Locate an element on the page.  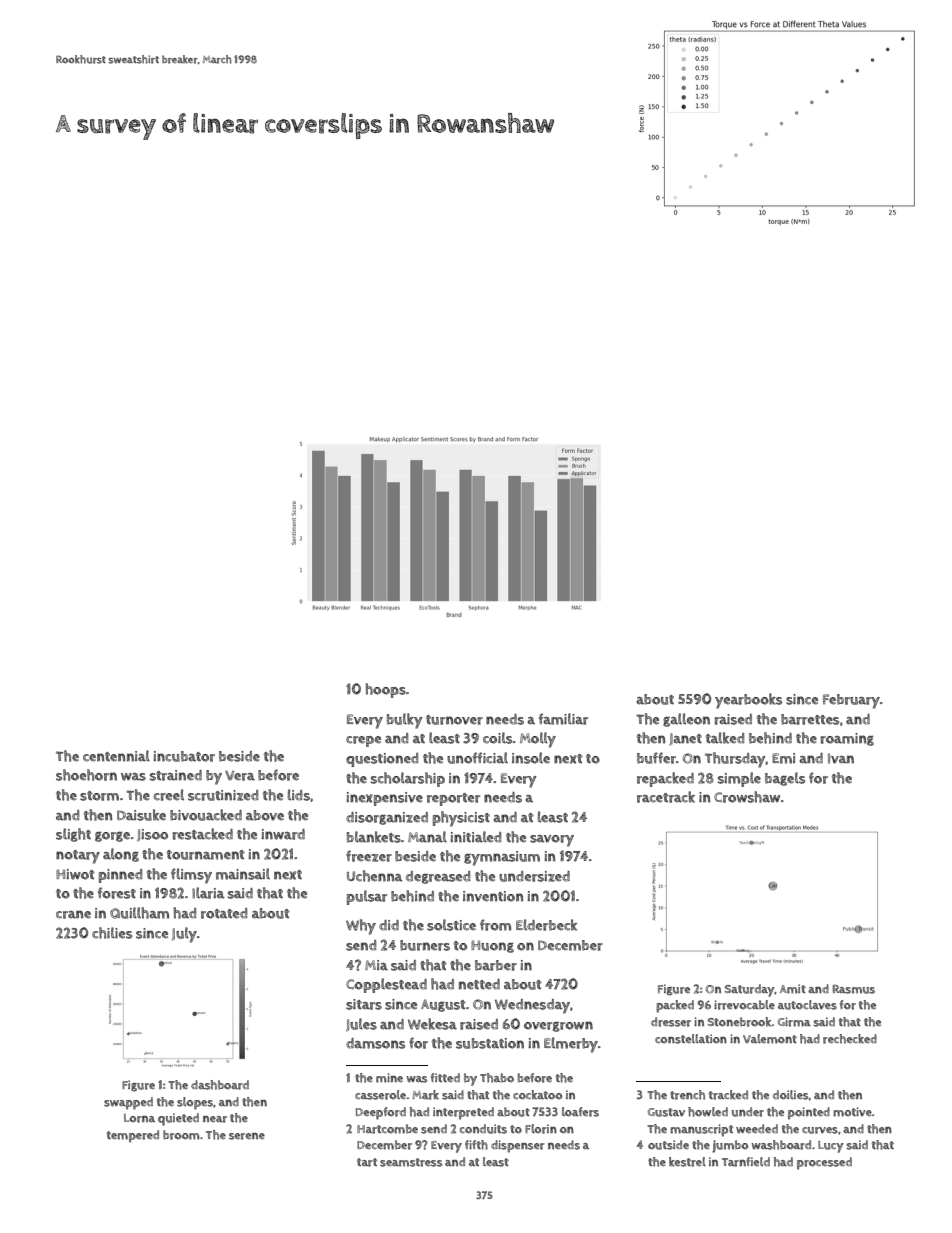
weeded is located at coordinates (757, 1129).
